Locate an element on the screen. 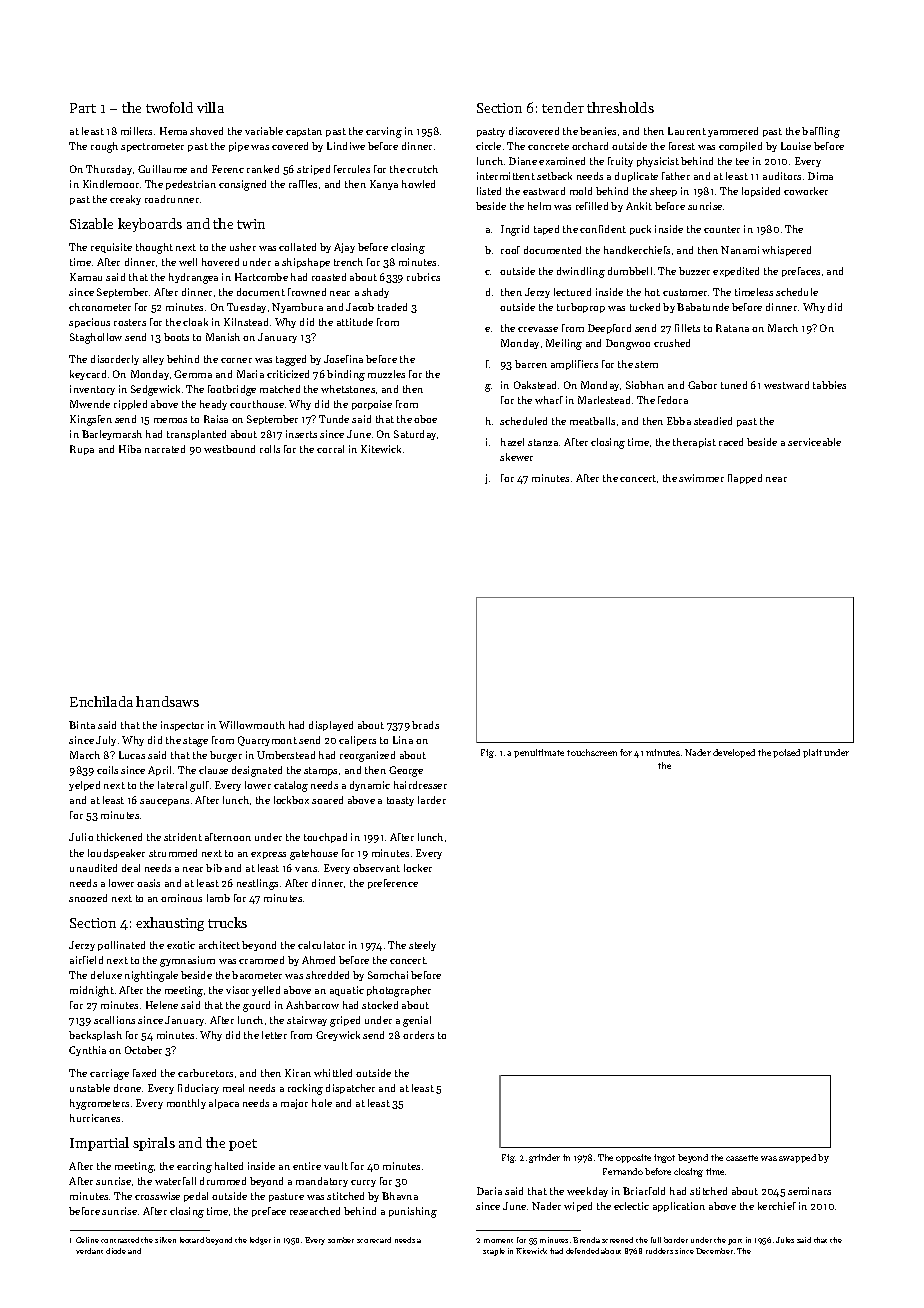  staple is located at coordinates (494, 1252).
